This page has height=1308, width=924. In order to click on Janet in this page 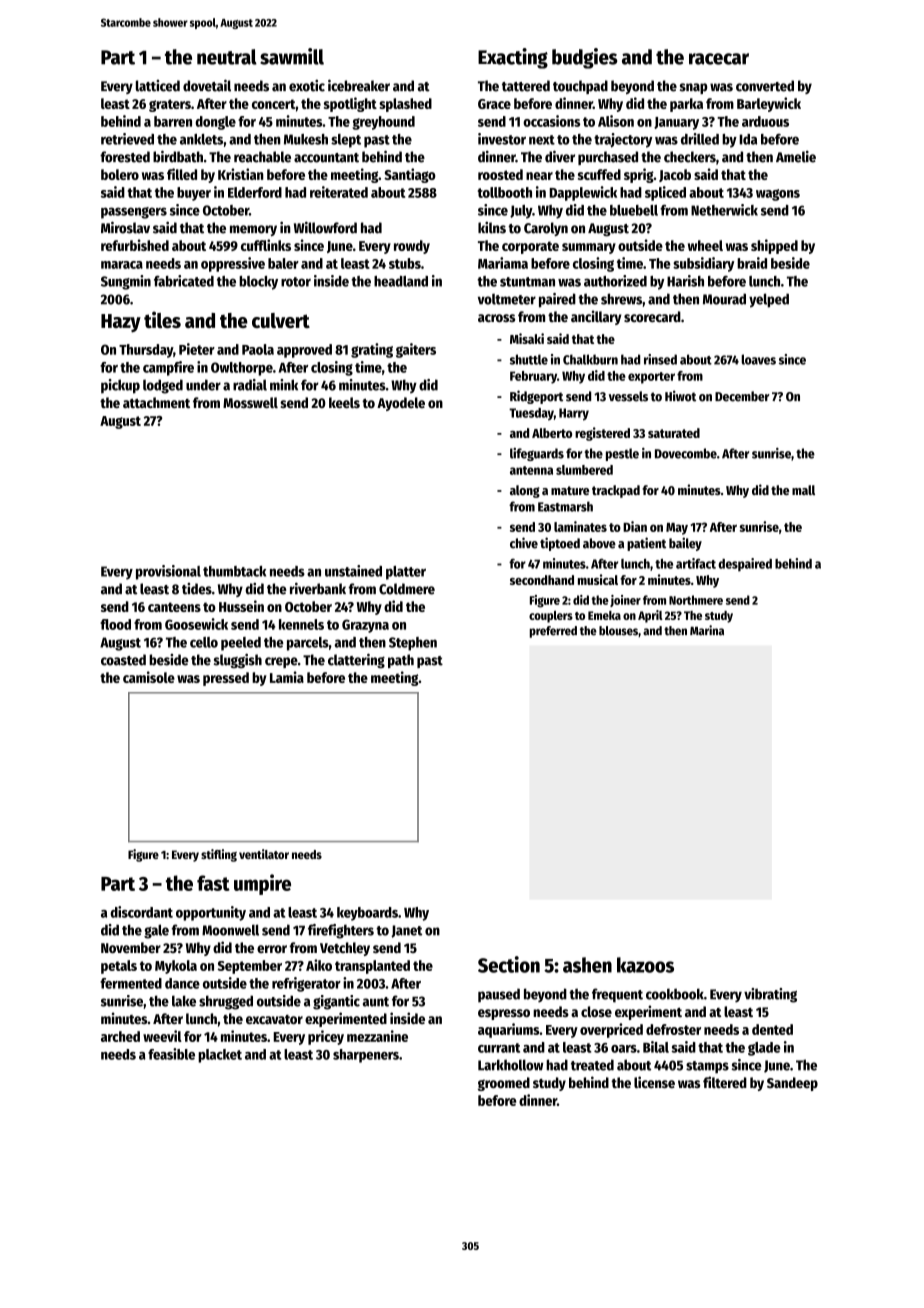, I will do `click(406, 931)`.
